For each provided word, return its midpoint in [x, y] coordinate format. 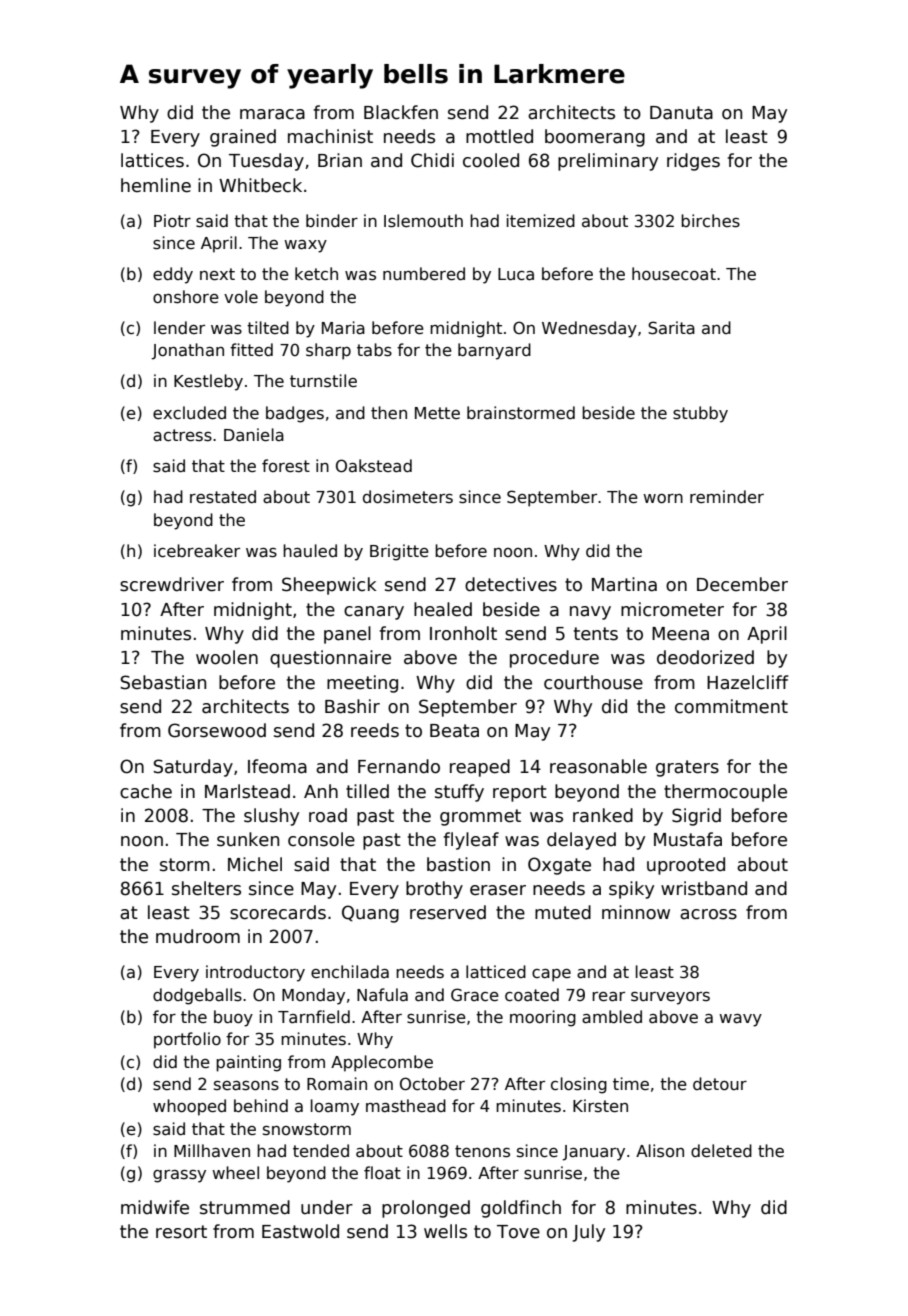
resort [181, 1232]
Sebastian [163, 682]
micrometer [672, 609]
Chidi [432, 160]
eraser [498, 890]
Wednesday [589, 329]
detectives [511, 584]
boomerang [595, 138]
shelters [206, 888]
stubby [700, 414]
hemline [156, 185]
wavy [740, 1020]
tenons [482, 1151]
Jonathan [187, 351]
